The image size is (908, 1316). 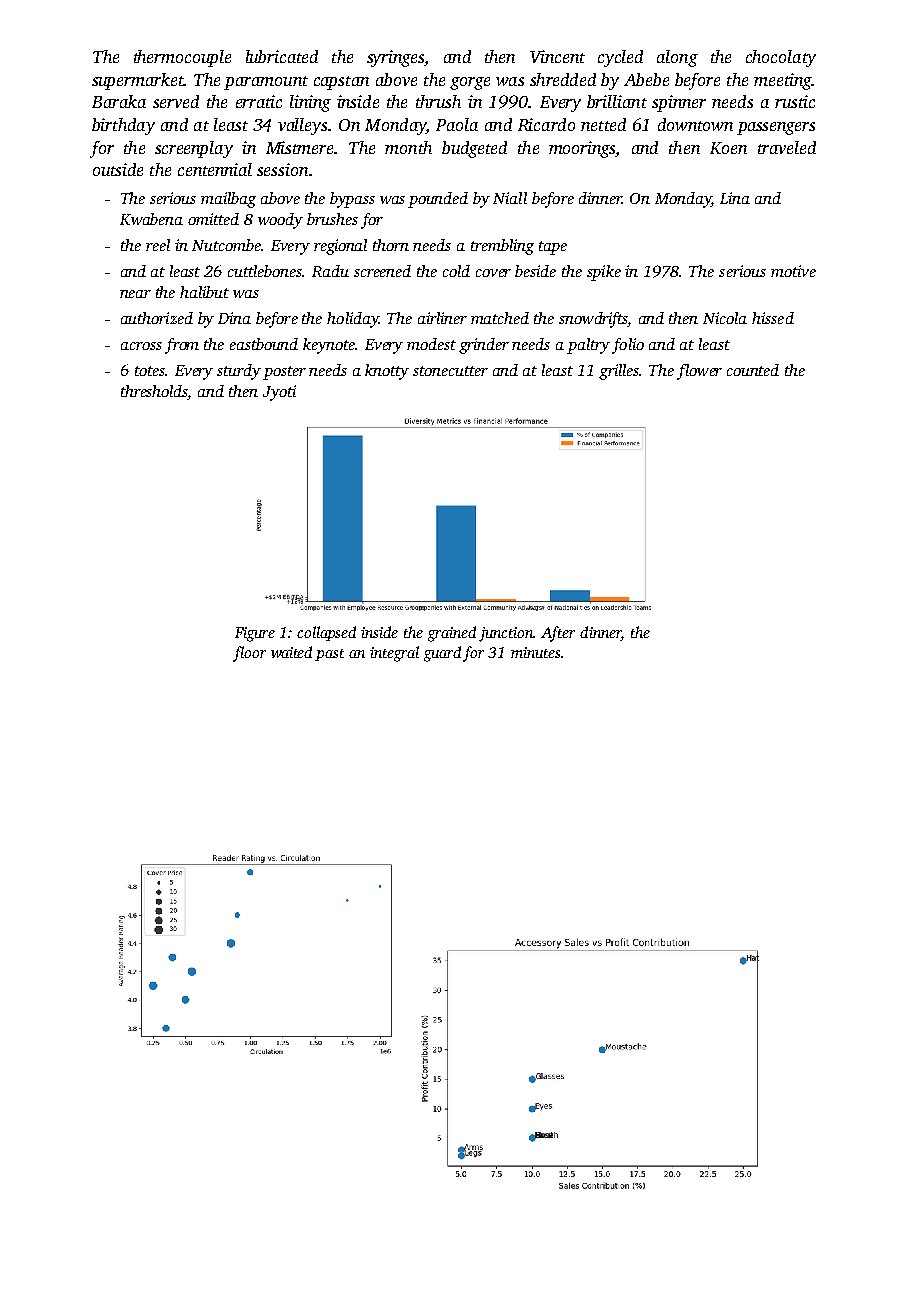 I want to click on floor, so click(x=249, y=654).
